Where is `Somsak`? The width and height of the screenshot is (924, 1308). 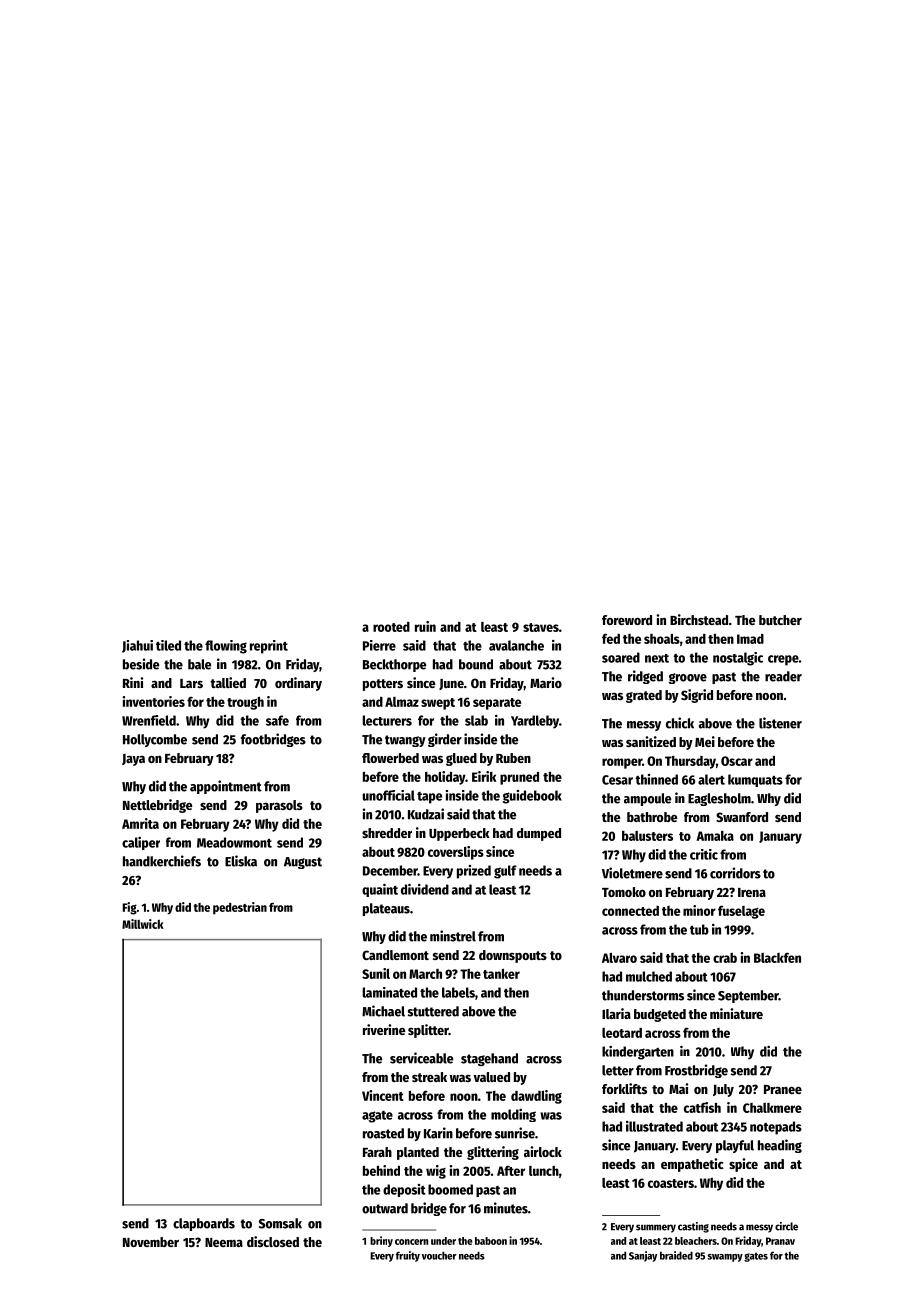
Somsak is located at coordinates (280, 1223).
